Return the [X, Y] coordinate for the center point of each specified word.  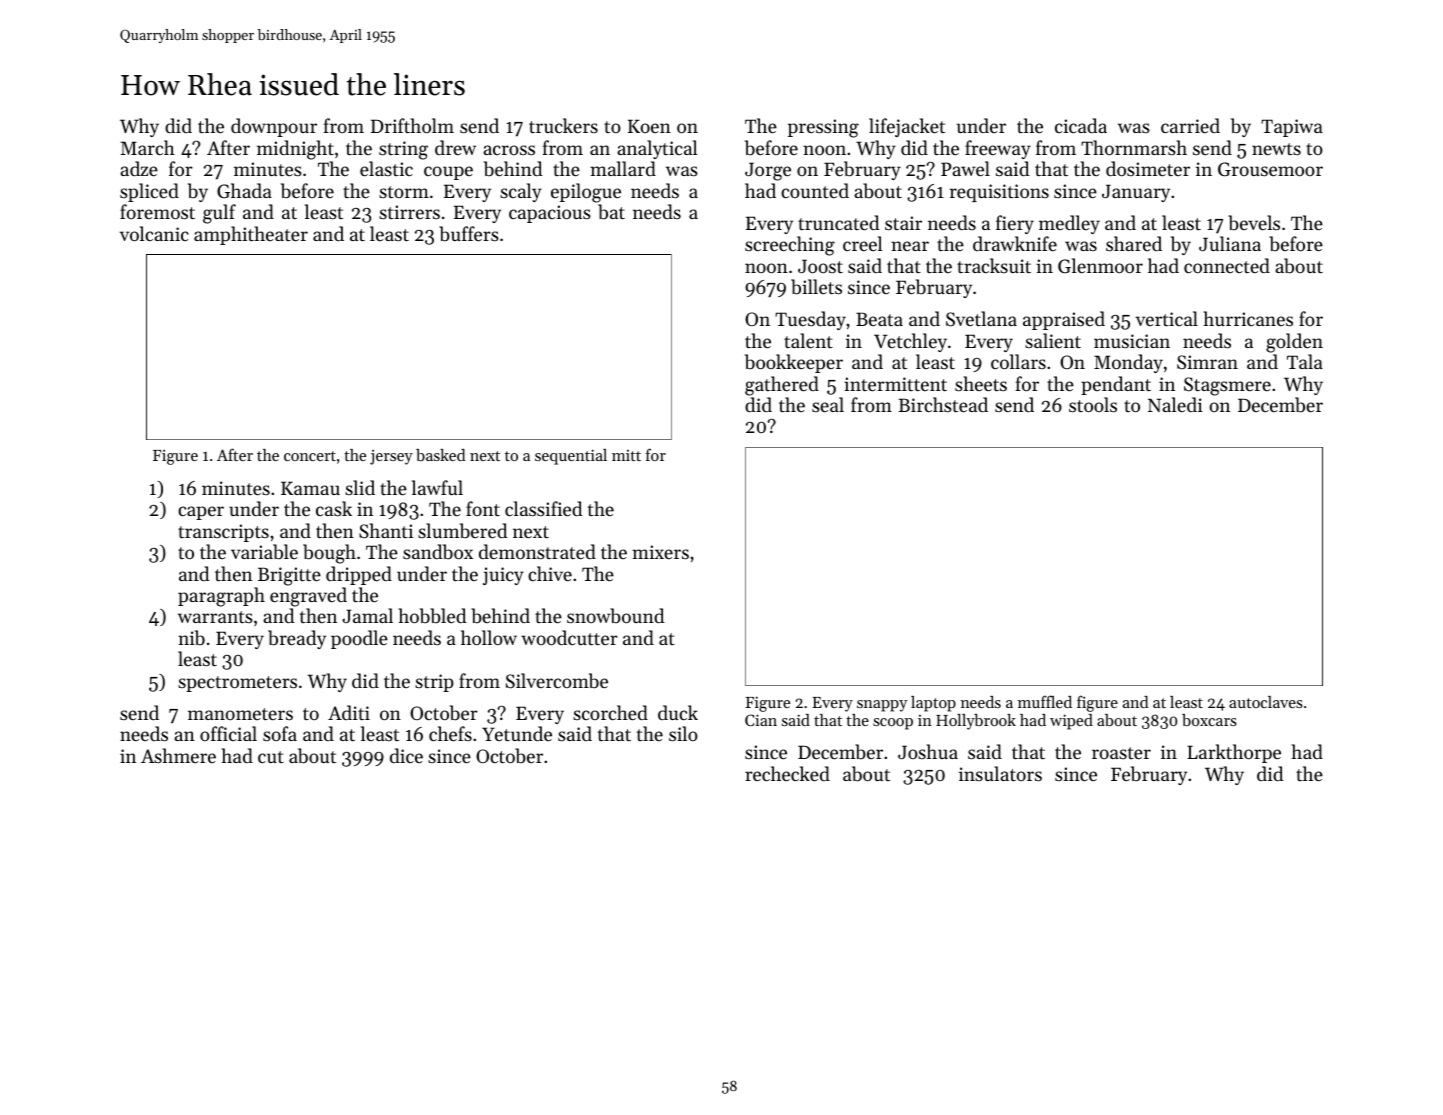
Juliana [1230, 243]
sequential [571, 457]
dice [406, 755]
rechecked [787, 773]
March [147, 147]
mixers [660, 552]
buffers [469, 233]
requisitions [999, 193]
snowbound [616, 615]
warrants [215, 617]
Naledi [1175, 404]
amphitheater [251, 235]
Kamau [310, 488]
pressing [823, 128]
